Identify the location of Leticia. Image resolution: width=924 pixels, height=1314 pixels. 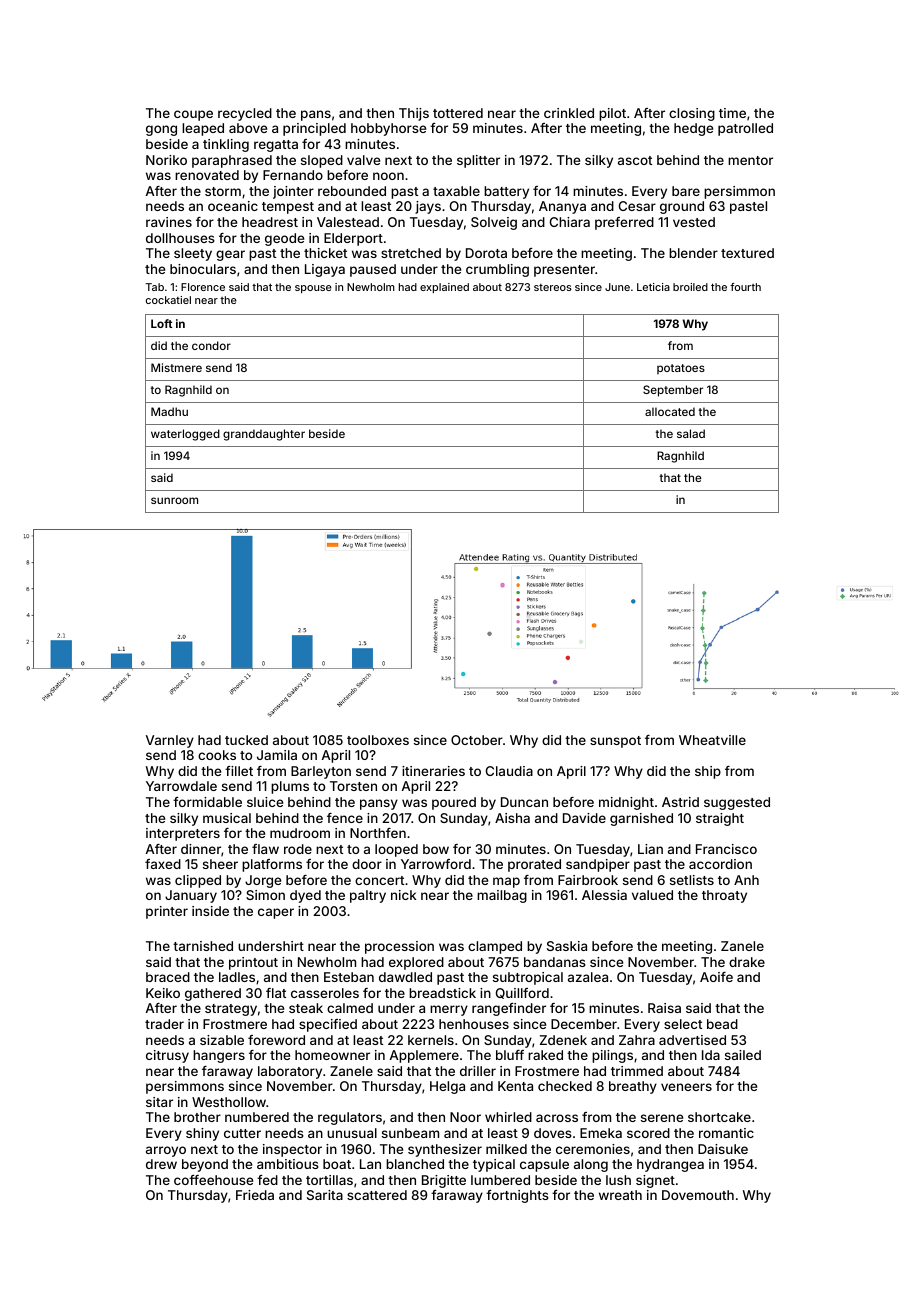
(653, 287).
